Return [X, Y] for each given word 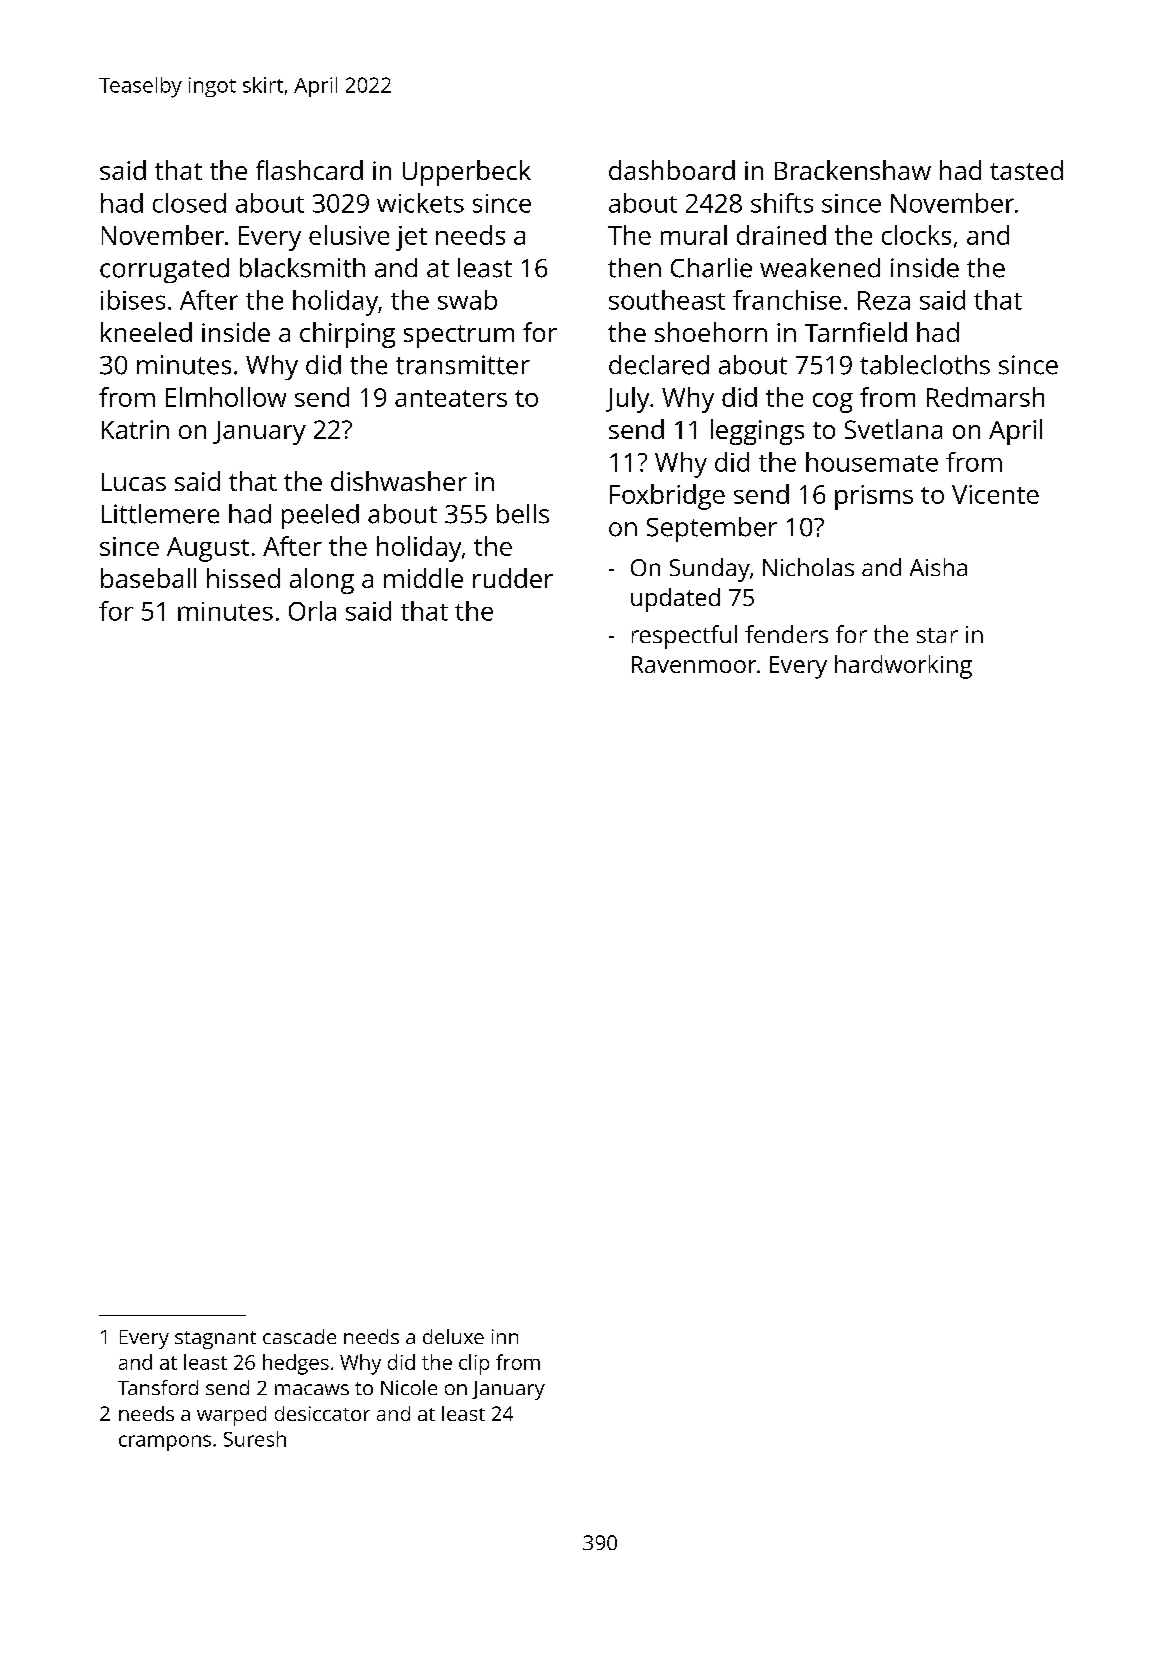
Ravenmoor [694, 664]
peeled [320, 516]
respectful [684, 637]
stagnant [215, 1340]
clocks [916, 235]
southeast [667, 300]
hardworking [903, 667]
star [937, 635]
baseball [148, 578]
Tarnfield [856, 332]
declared [659, 365]
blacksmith [302, 268]
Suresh [255, 1439]
